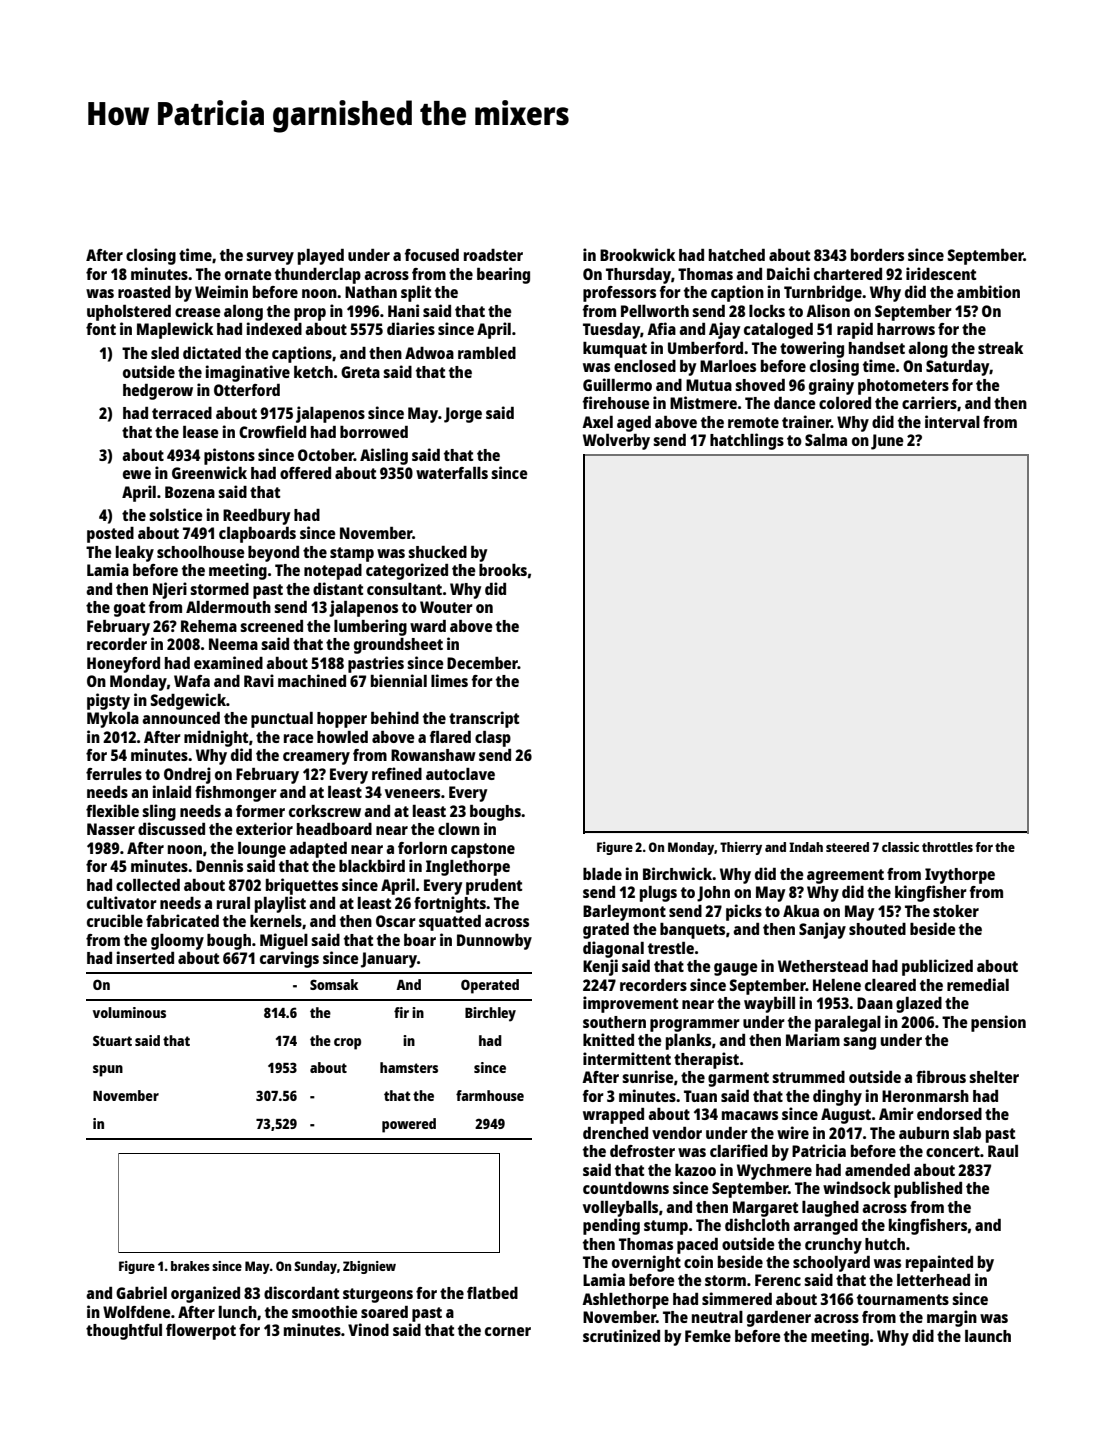  What do you see at coordinates (877, 1170) in the document?
I see `amended` at bounding box center [877, 1170].
